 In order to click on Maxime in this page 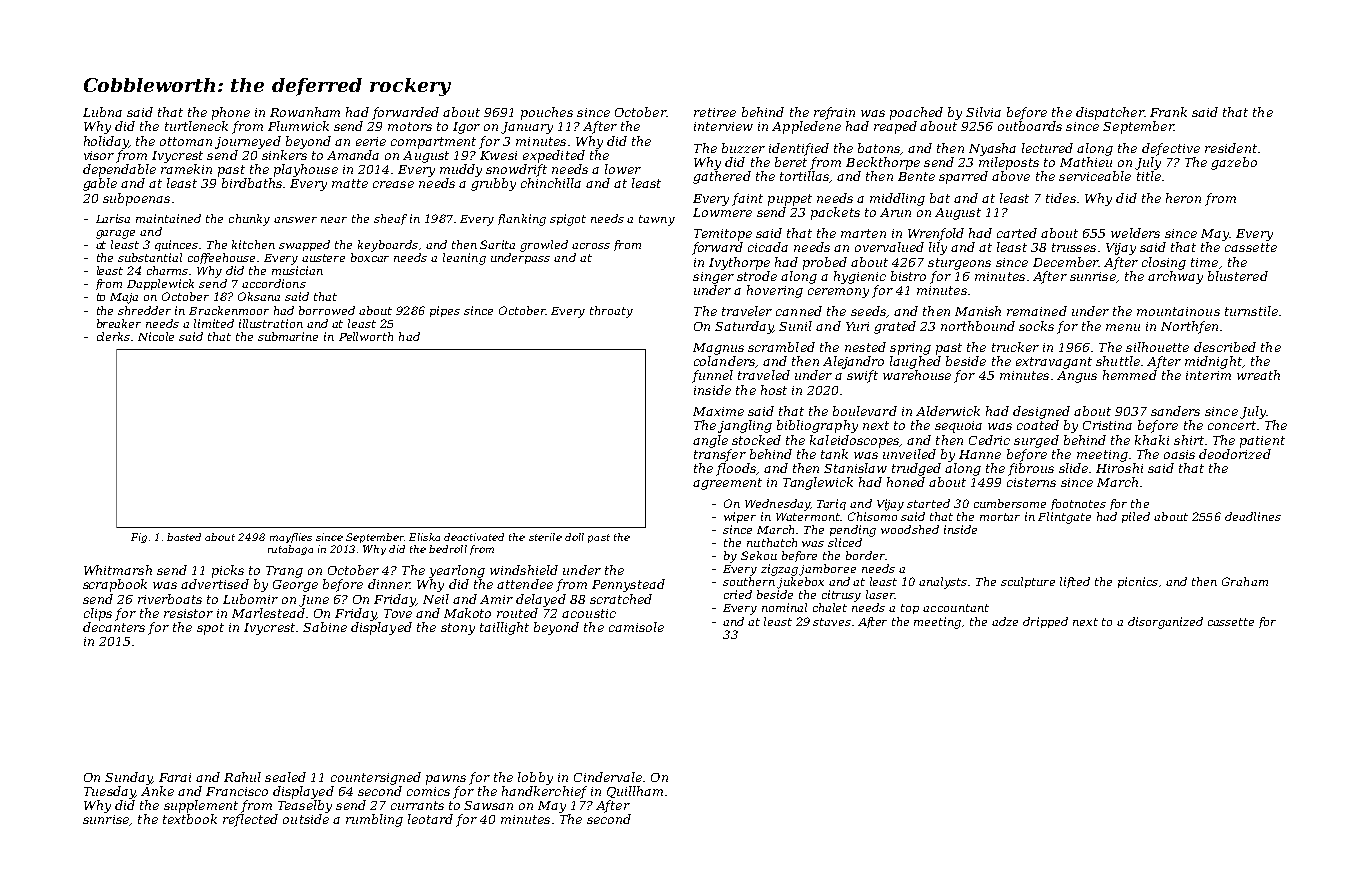, I will do `click(718, 411)`.
